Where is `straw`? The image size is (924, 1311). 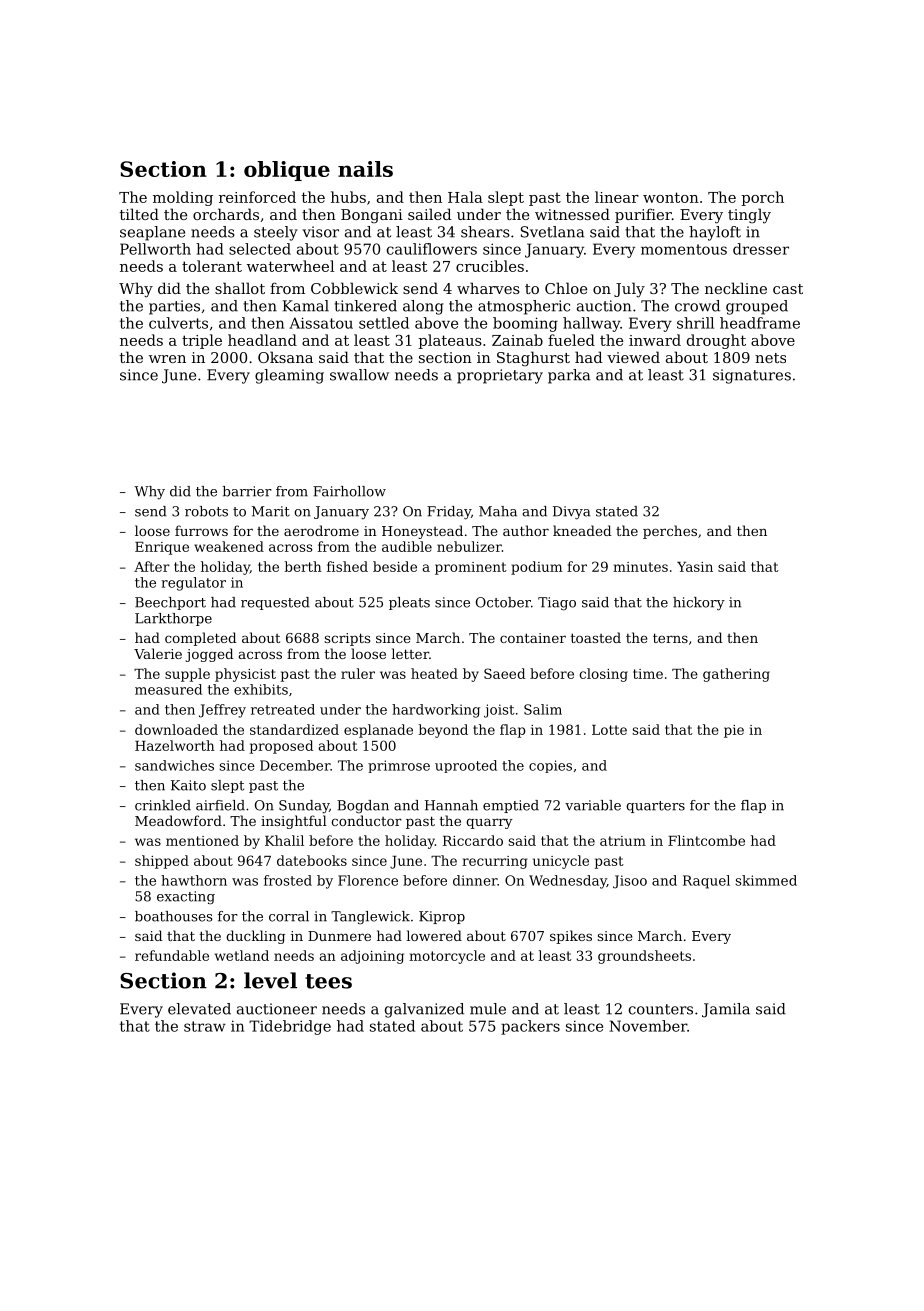
straw is located at coordinates (205, 1026).
